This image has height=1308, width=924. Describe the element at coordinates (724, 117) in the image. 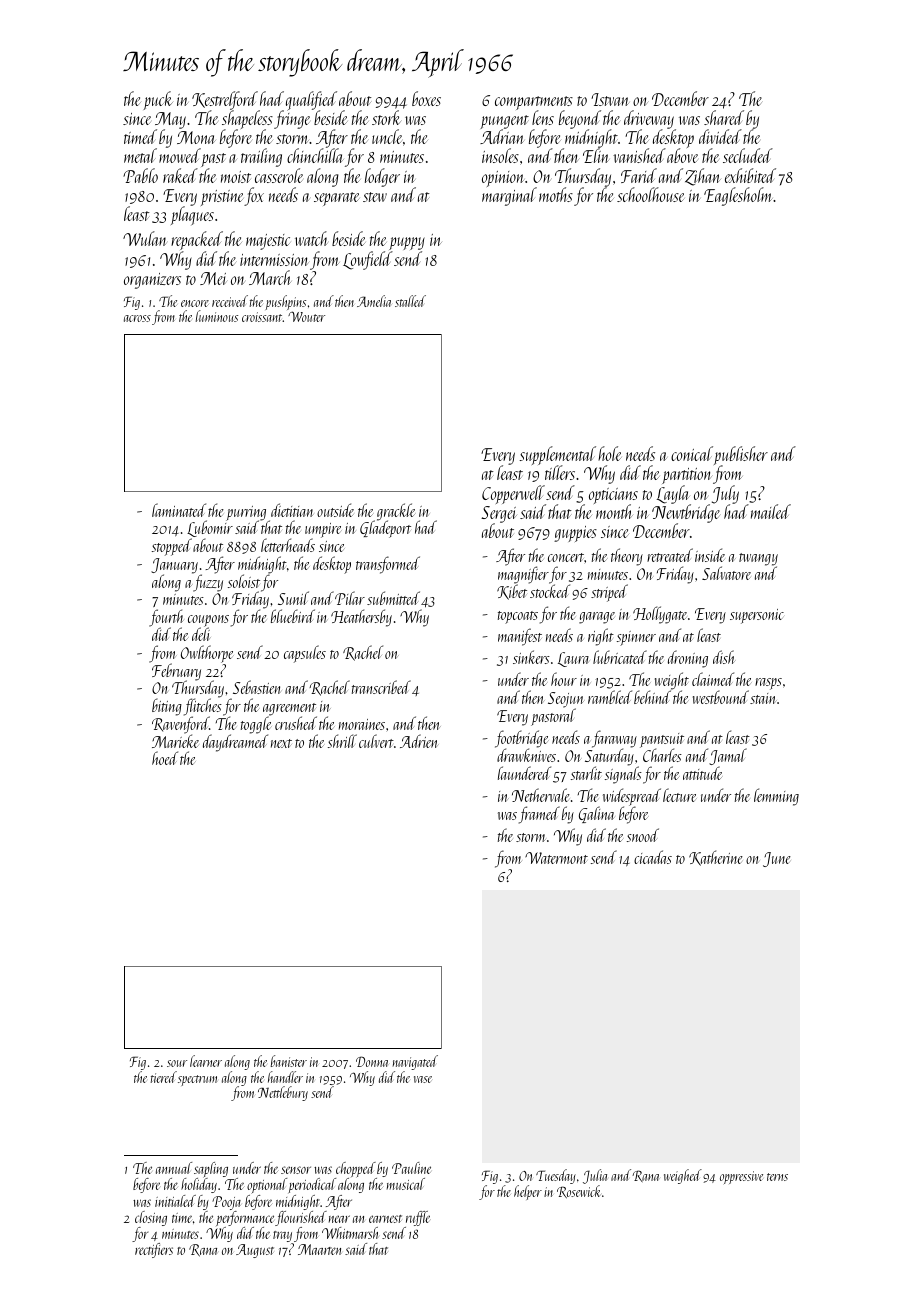

I see `shared` at that location.
